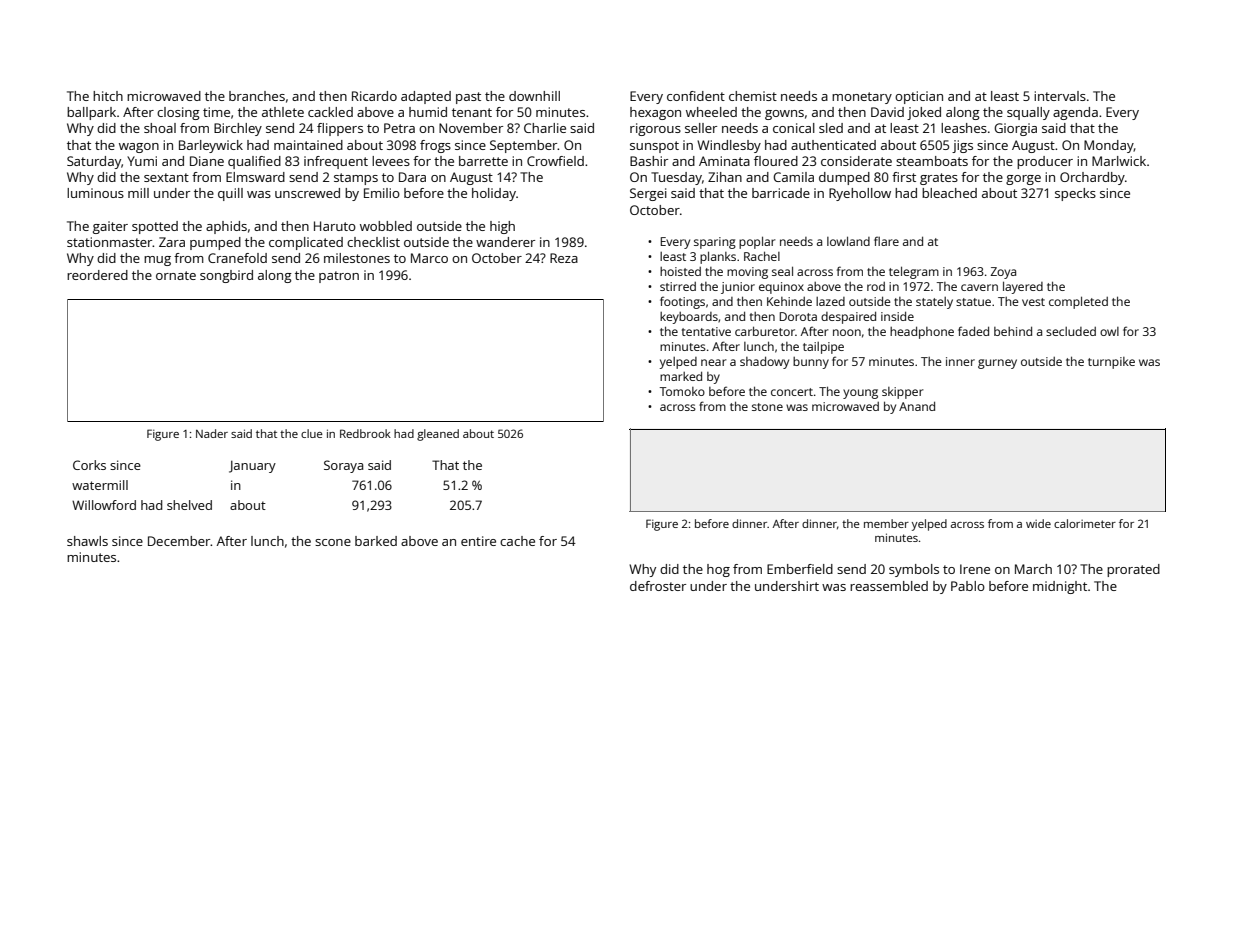 The height and width of the page is (952, 1233). What do you see at coordinates (889, 586) in the page?
I see `reassembled` at bounding box center [889, 586].
